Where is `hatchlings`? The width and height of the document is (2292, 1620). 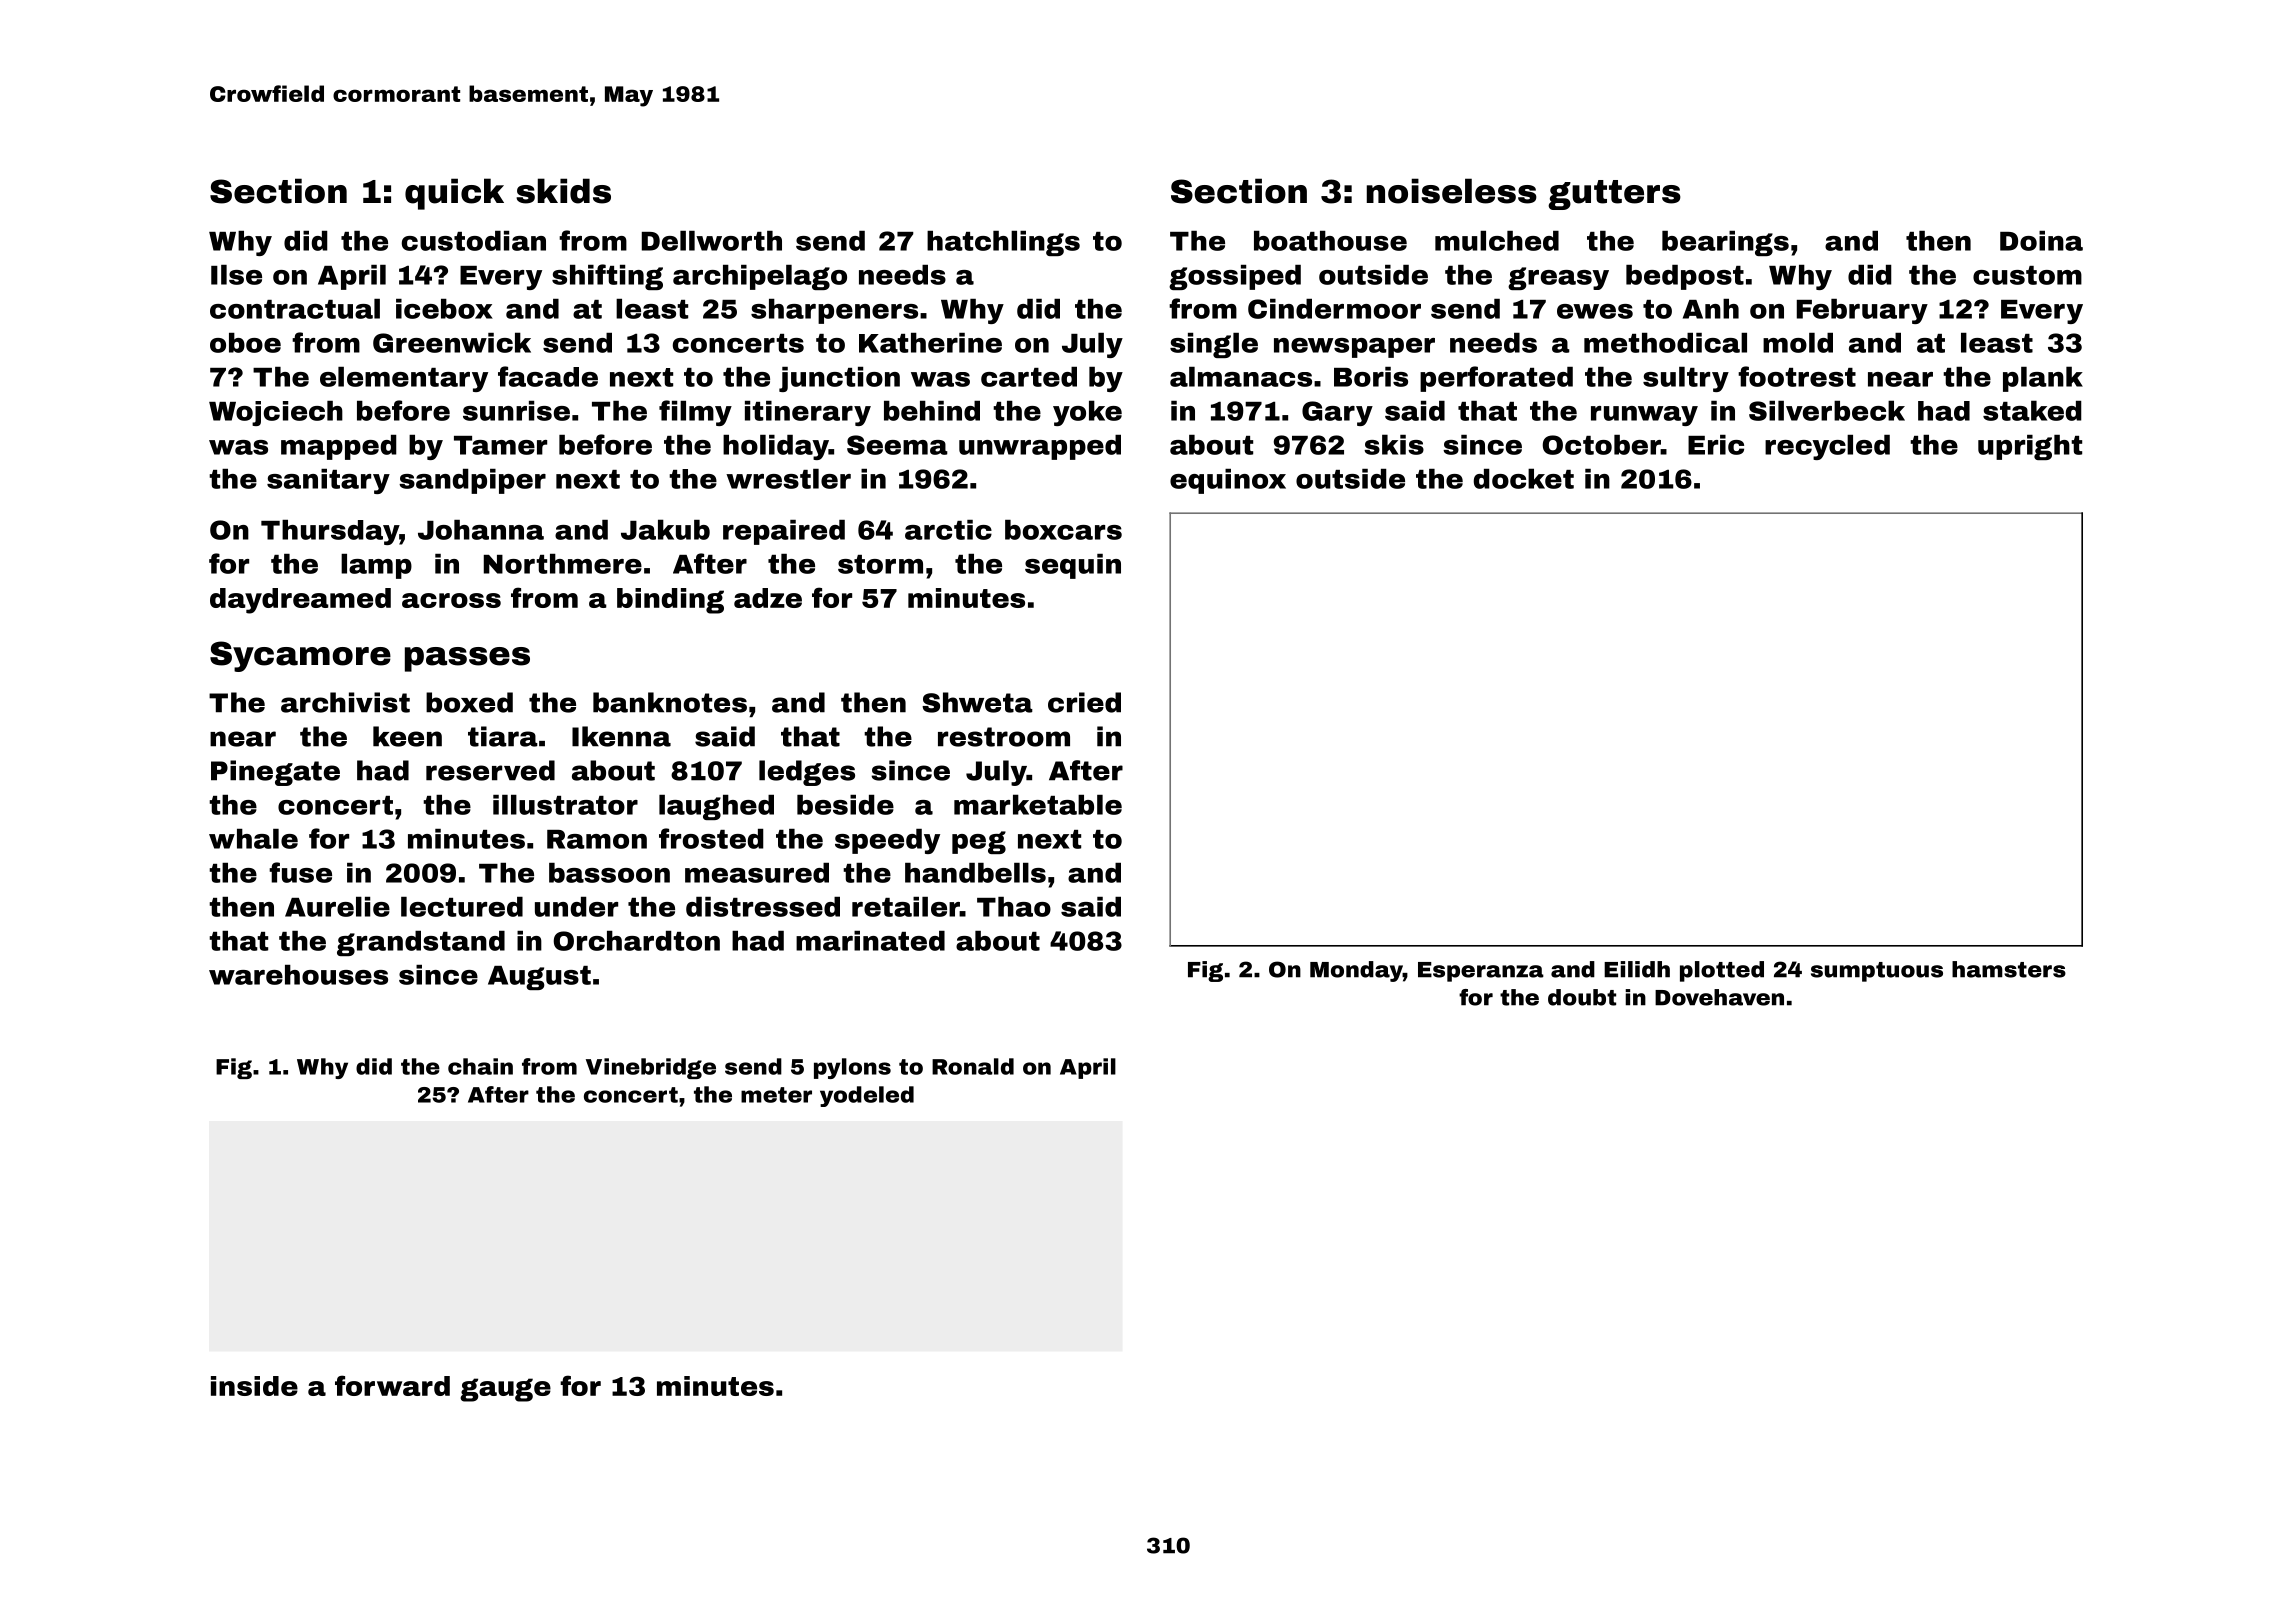 hatchlings is located at coordinates (1003, 243).
